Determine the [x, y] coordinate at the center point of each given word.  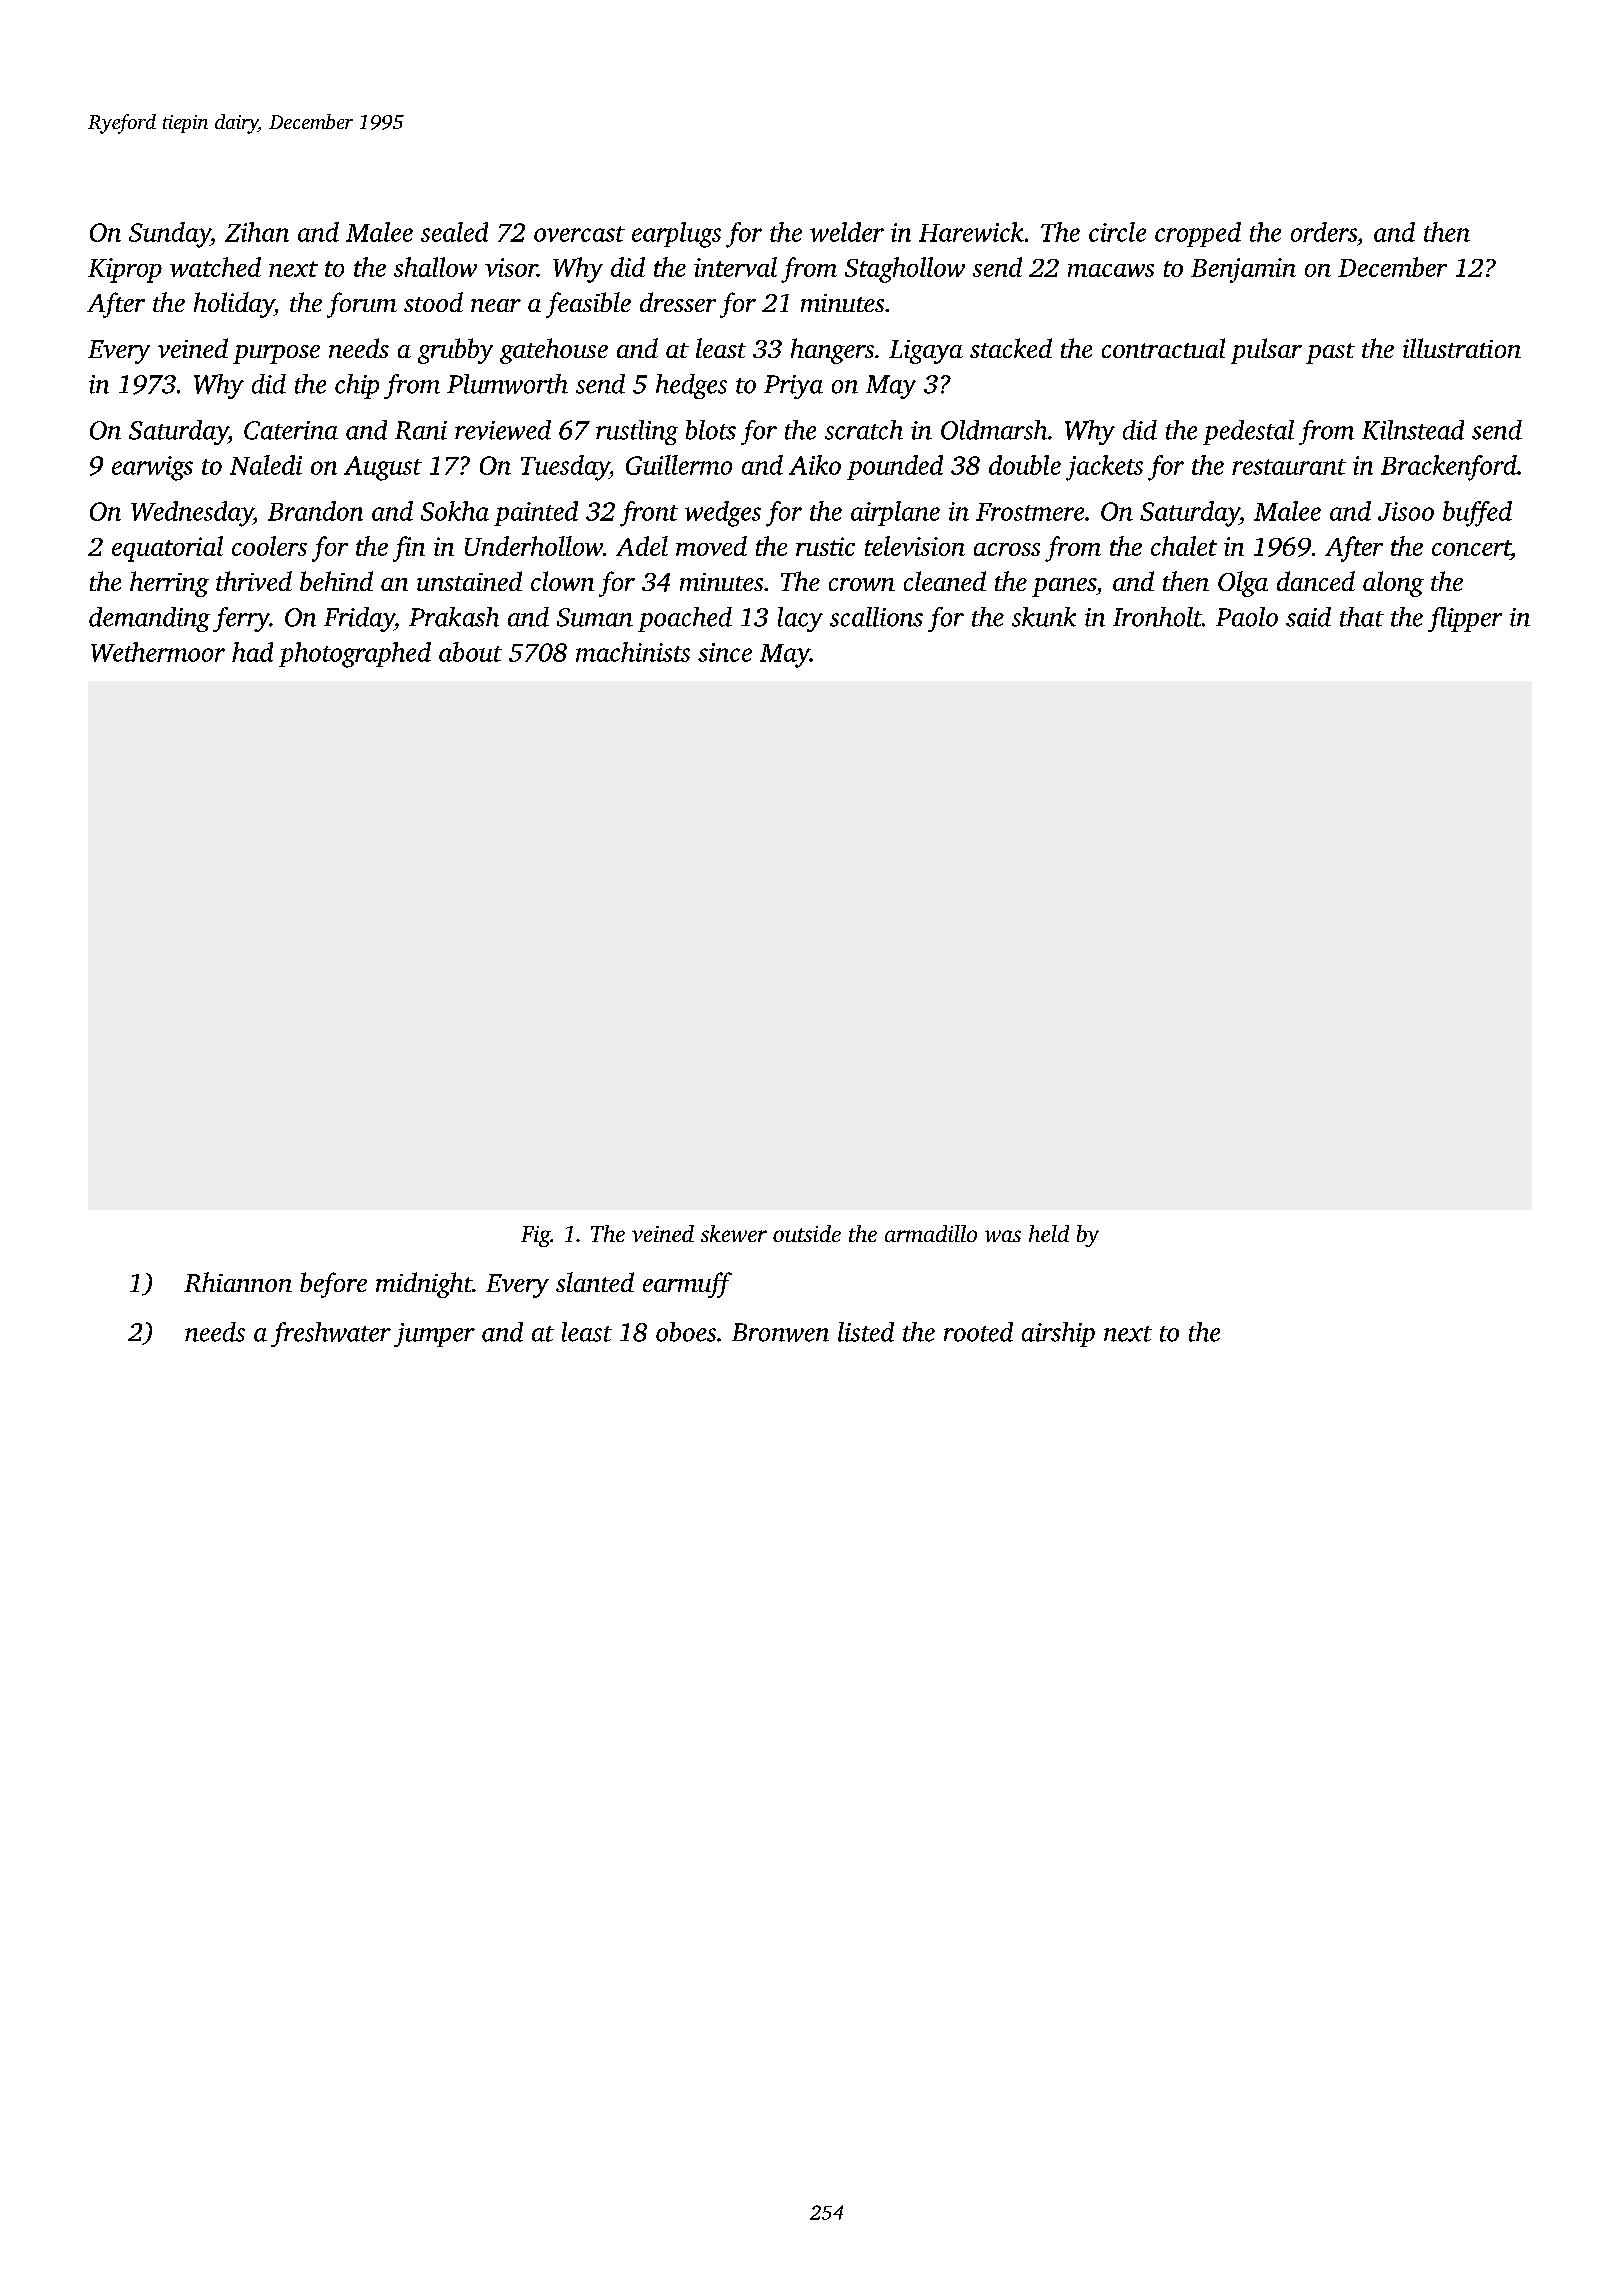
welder [847, 232]
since [725, 652]
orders [1324, 232]
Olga [1243, 584]
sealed [454, 232]
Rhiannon [238, 1282]
